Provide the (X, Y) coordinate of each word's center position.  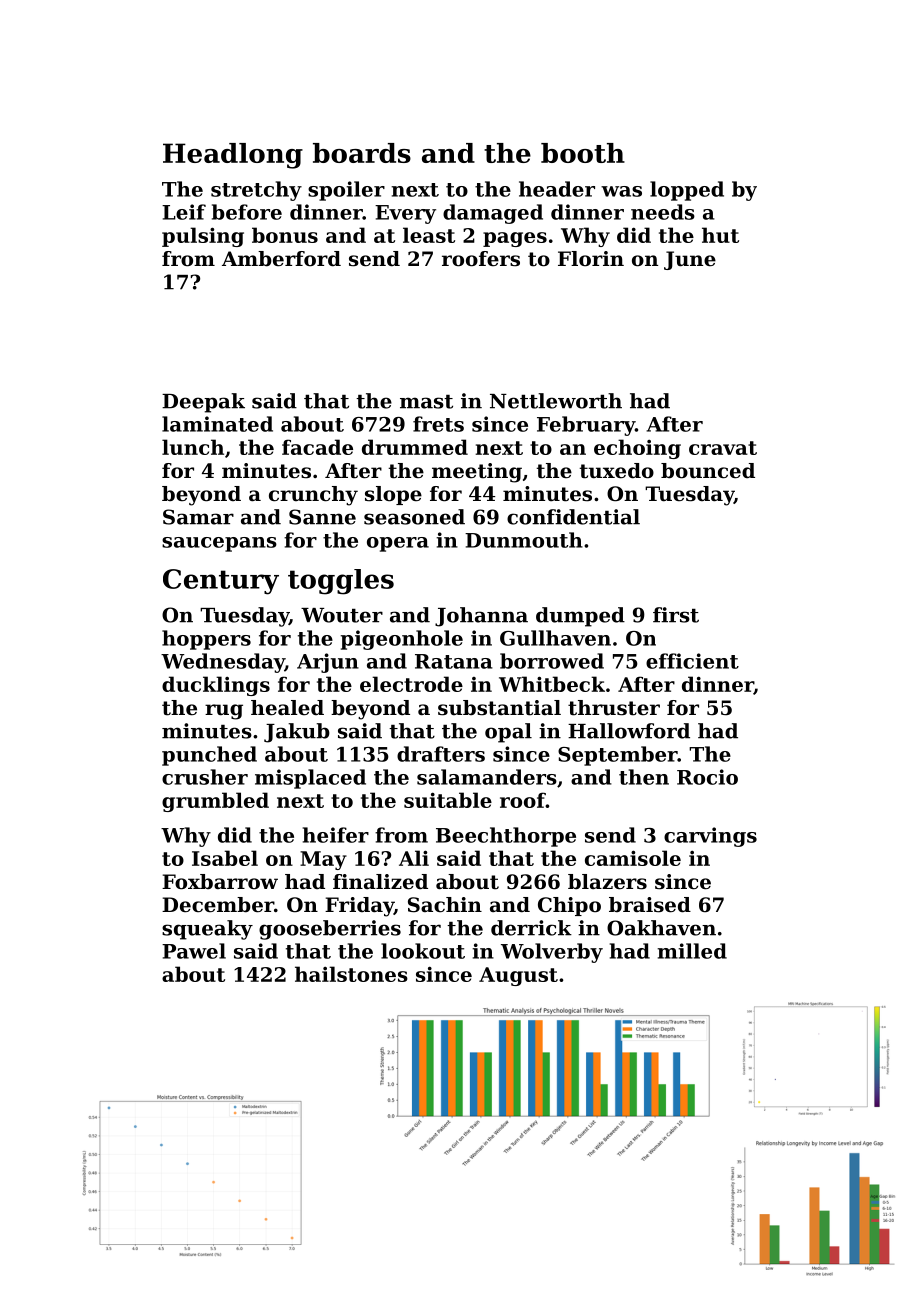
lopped (687, 191)
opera (398, 544)
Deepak (203, 403)
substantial (499, 708)
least (429, 235)
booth (583, 153)
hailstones (351, 974)
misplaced (310, 779)
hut (720, 235)
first (676, 615)
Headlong (233, 156)
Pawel (194, 951)
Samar (198, 517)
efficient (692, 661)
